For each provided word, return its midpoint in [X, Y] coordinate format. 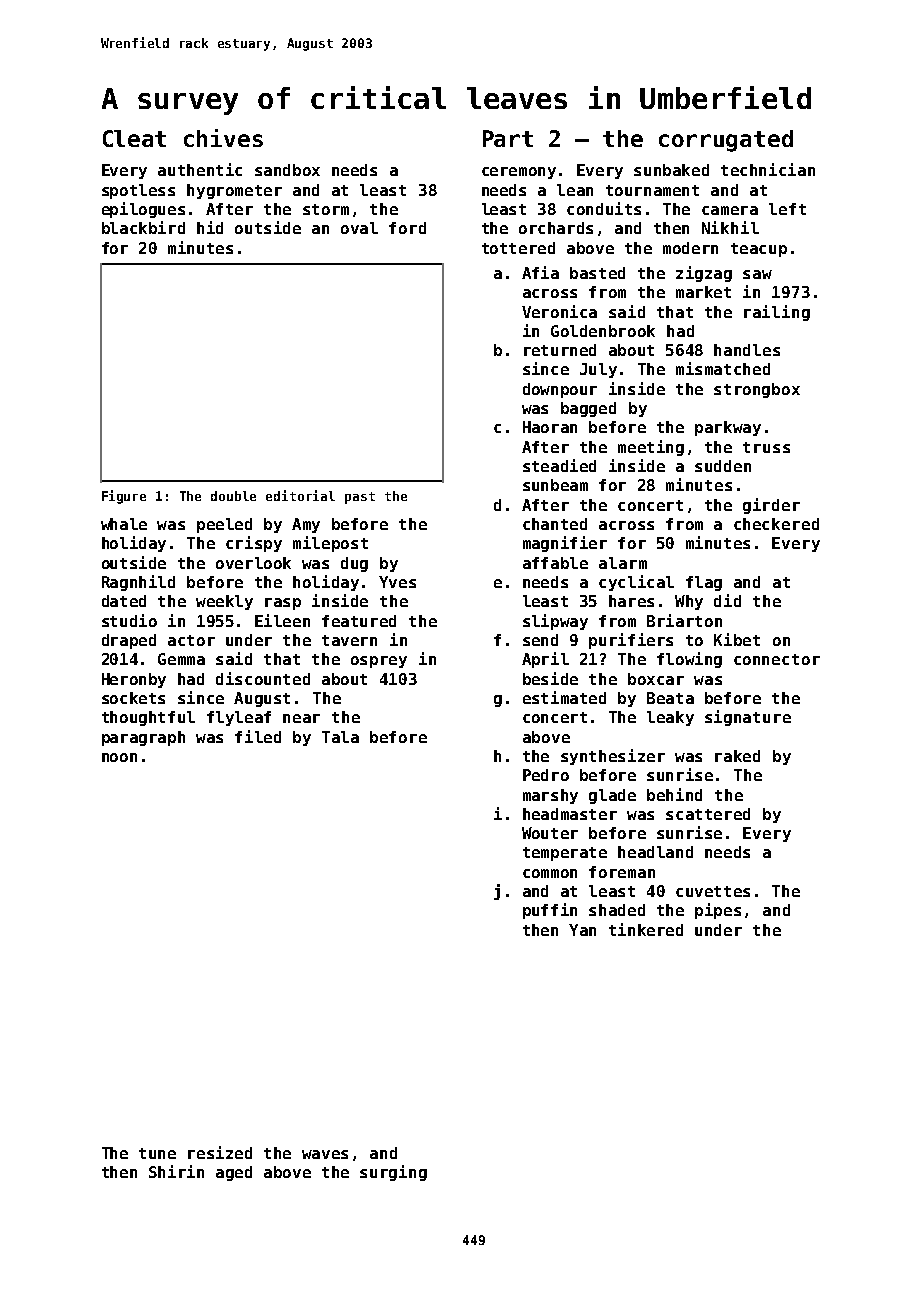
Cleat [134, 138]
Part [508, 138]
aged [234, 1173]
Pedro [546, 775]
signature [748, 718]
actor [191, 640]
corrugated [726, 141]
